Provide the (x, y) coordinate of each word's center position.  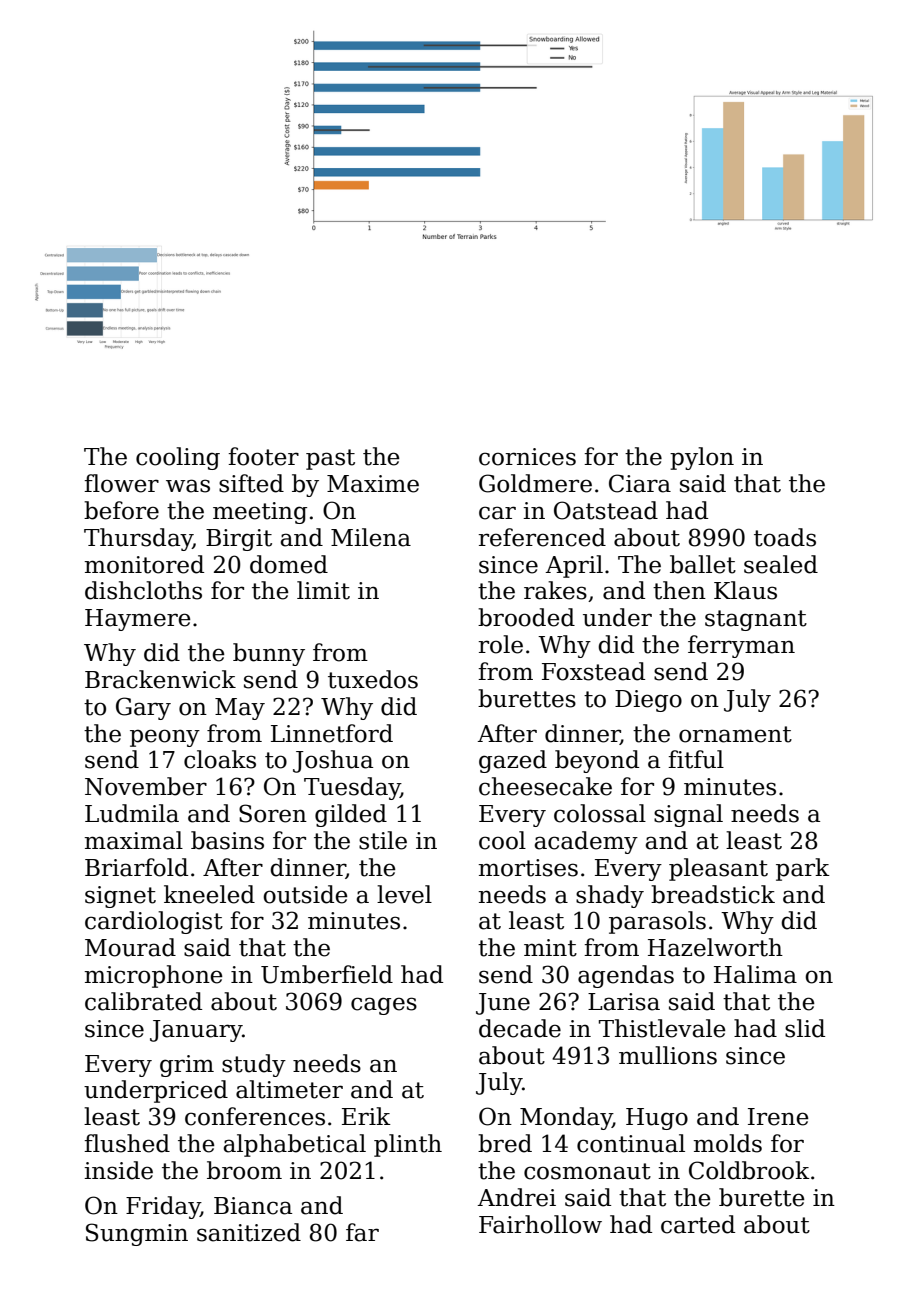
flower (121, 483)
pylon (702, 458)
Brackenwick (160, 679)
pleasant (718, 869)
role (501, 644)
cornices (527, 457)
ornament (735, 734)
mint (550, 948)
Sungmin (137, 1234)
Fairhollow (540, 1224)
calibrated (143, 1001)
